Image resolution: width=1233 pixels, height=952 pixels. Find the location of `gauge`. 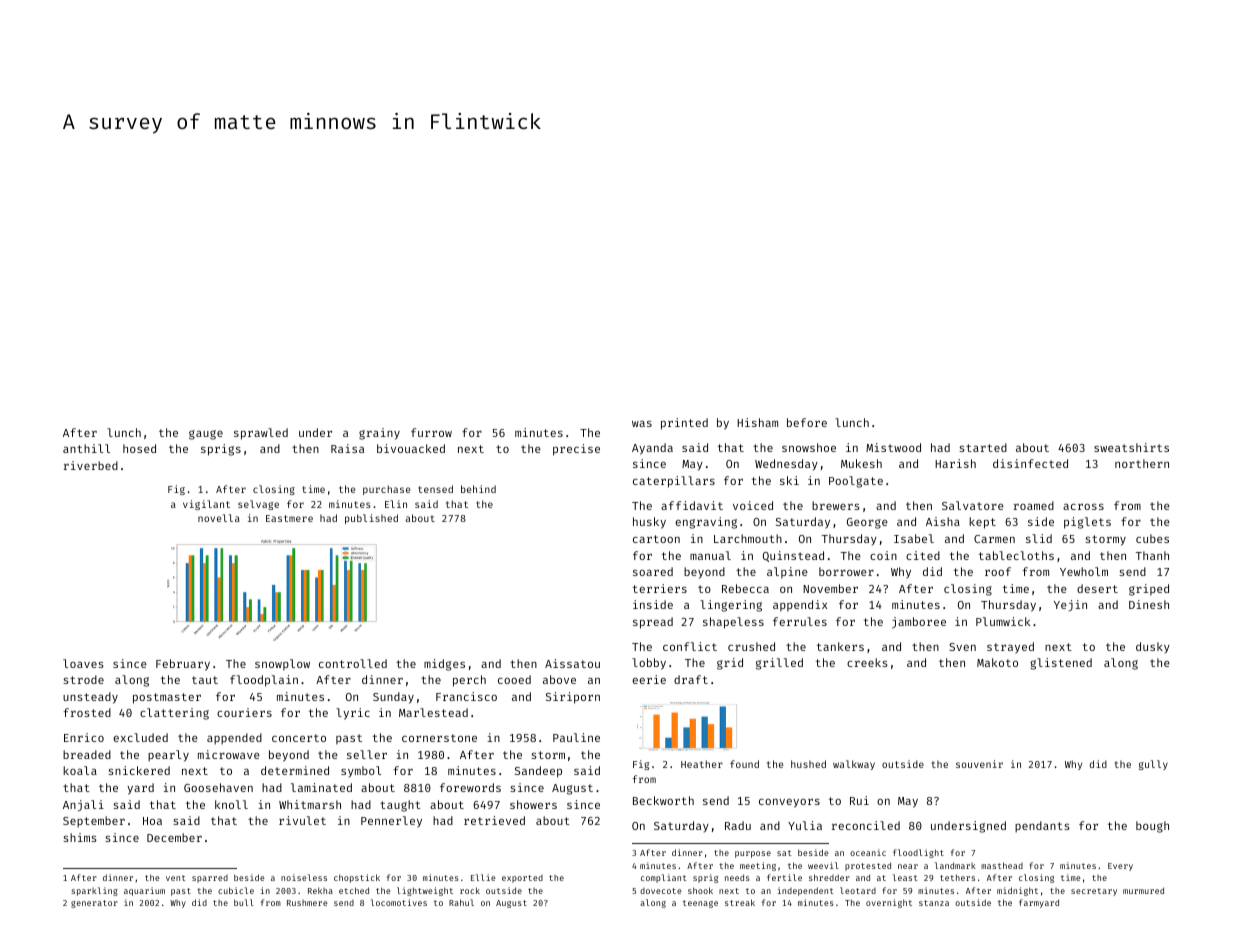

gauge is located at coordinates (206, 435).
